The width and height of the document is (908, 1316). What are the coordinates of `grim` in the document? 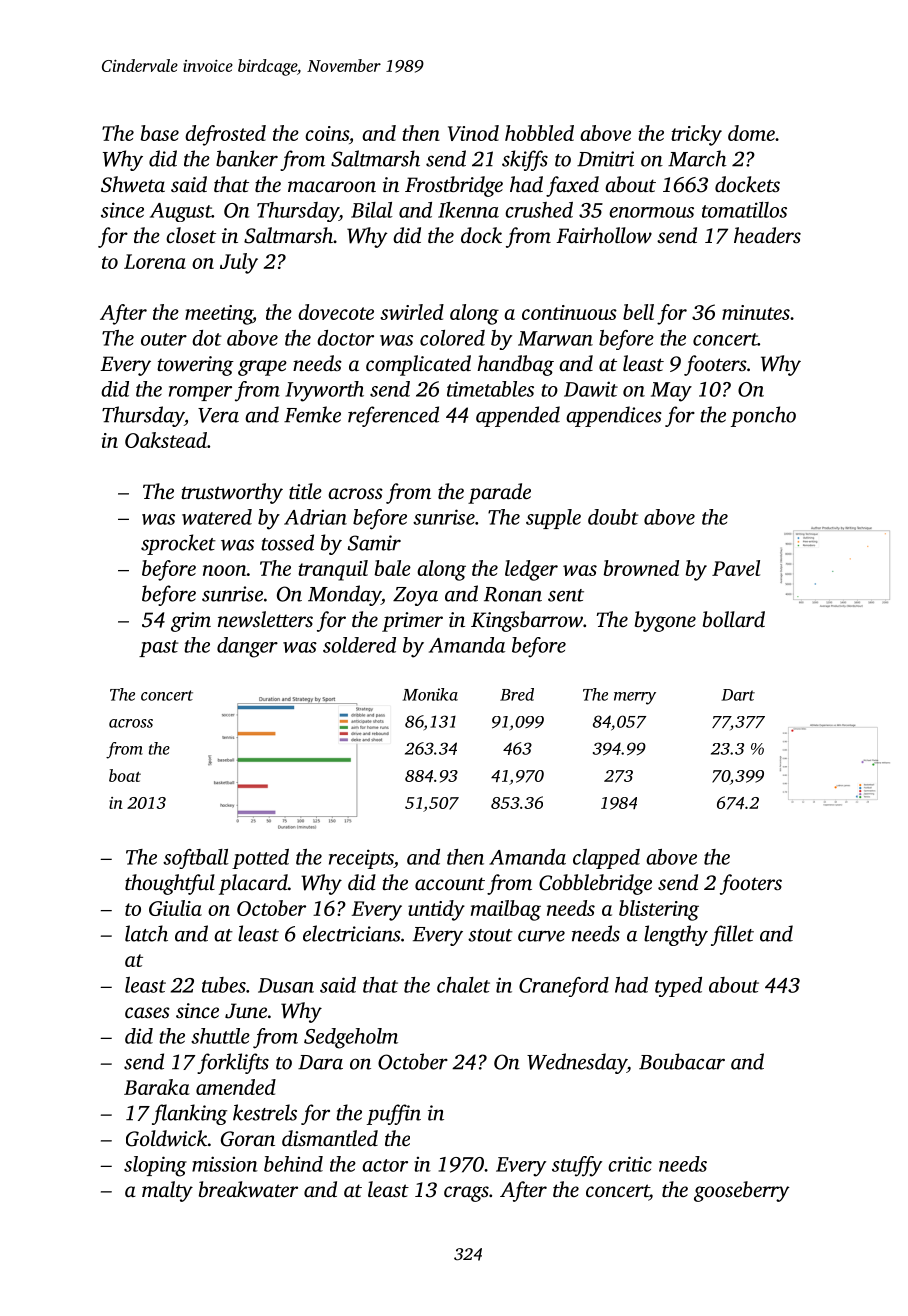 It's located at (191, 622).
